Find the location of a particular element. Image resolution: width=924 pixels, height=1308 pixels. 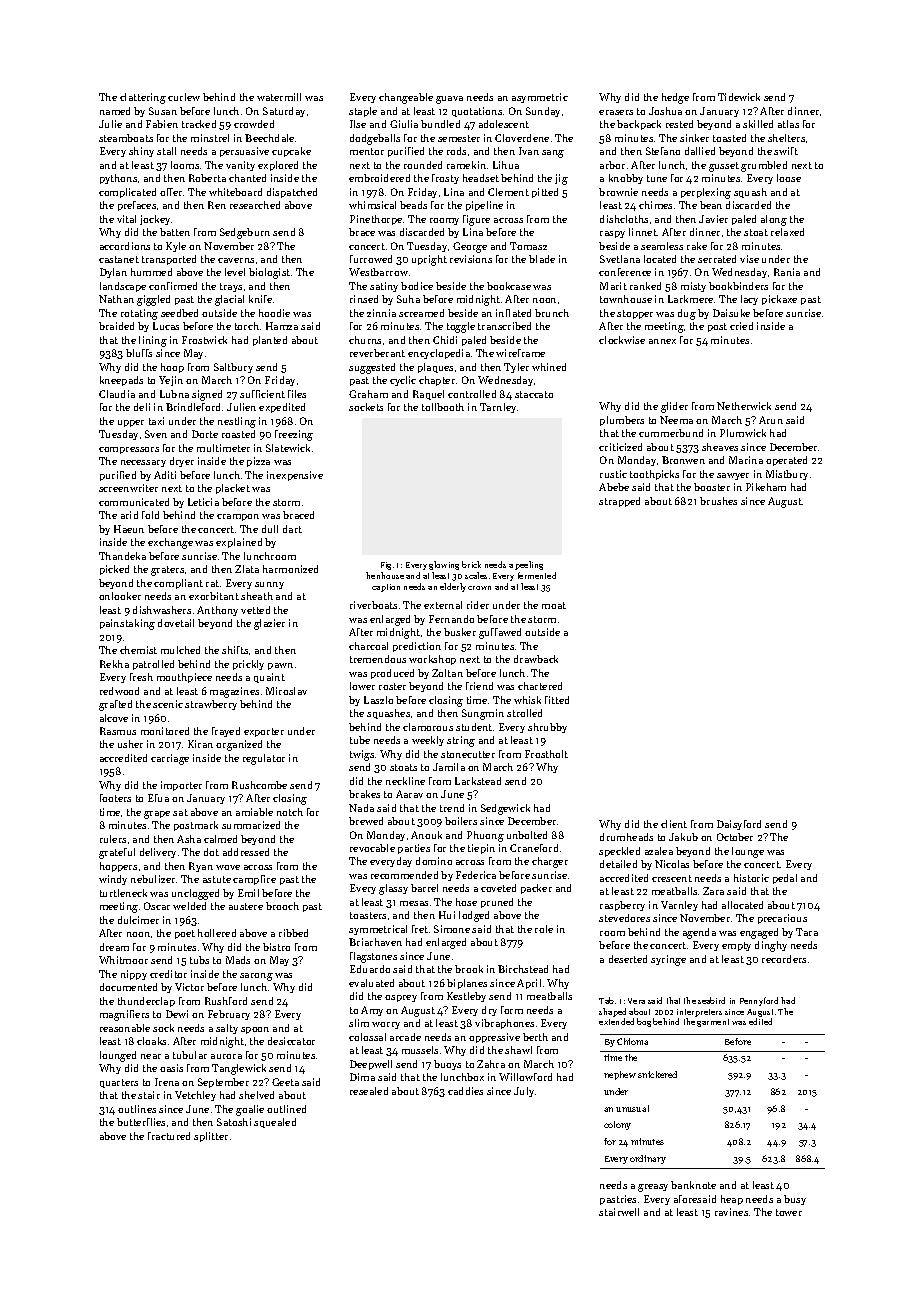

lining is located at coordinates (153, 341).
